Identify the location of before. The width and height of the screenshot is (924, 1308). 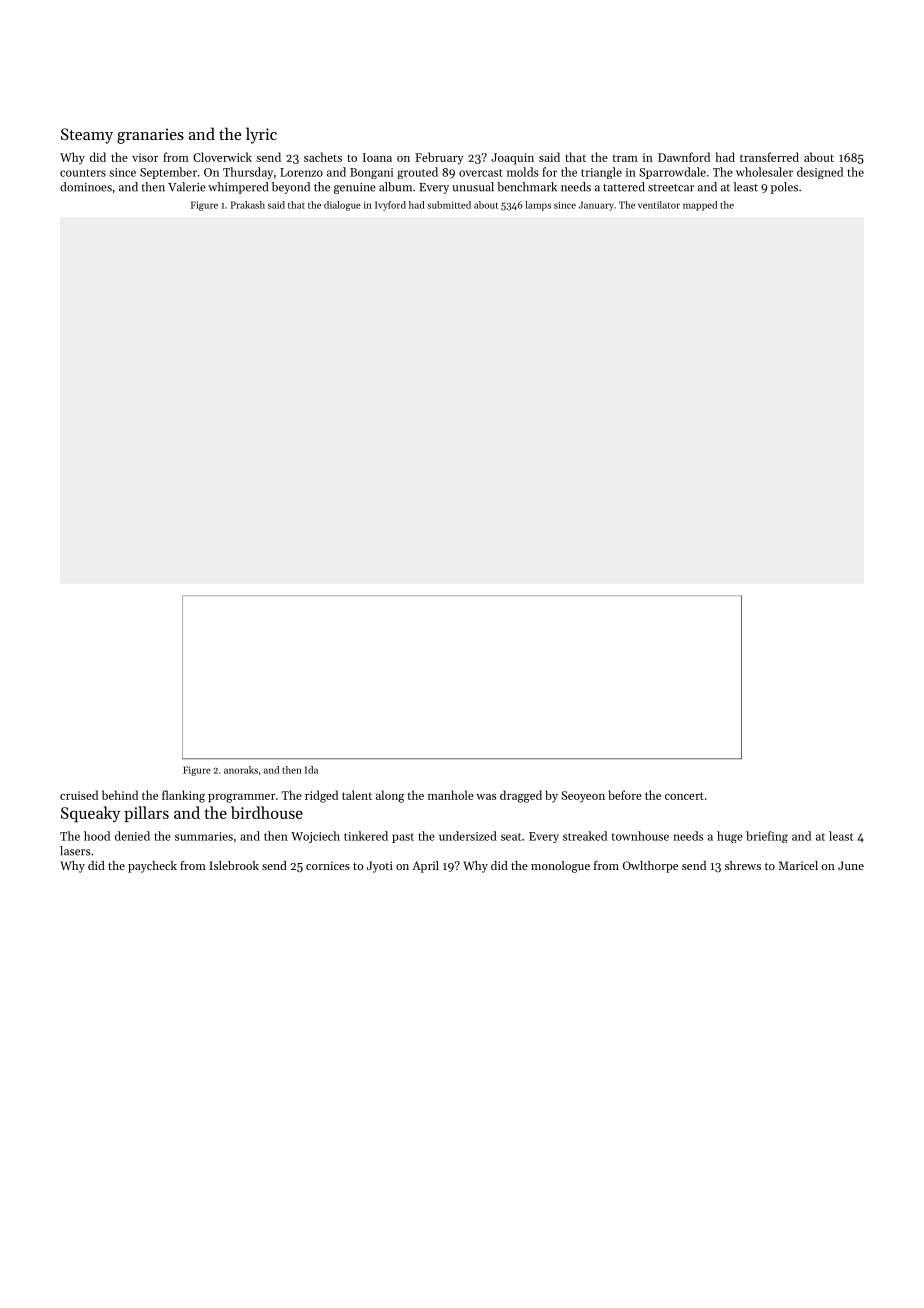
(625, 795).
